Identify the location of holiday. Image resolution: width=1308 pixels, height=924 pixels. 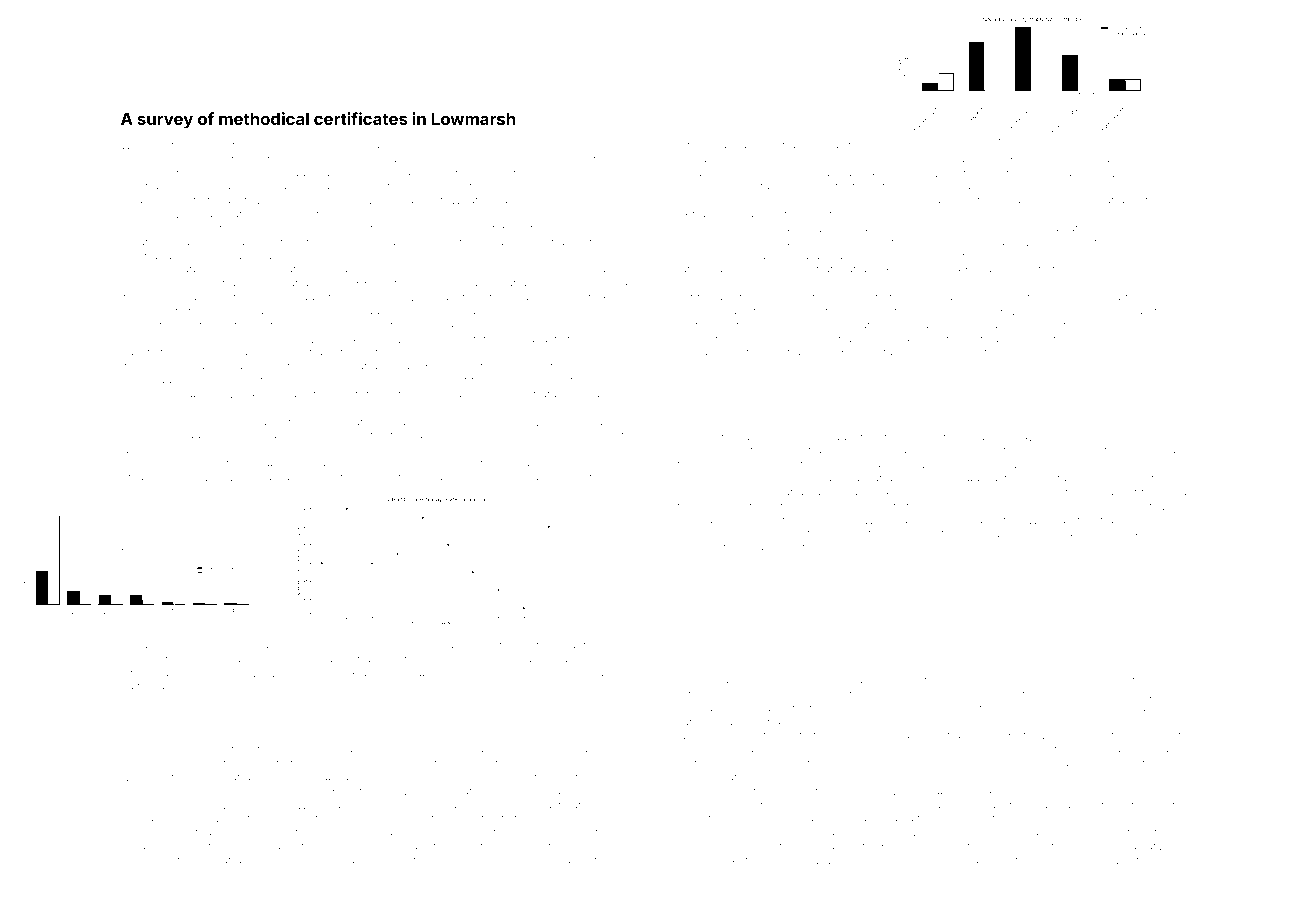
(845, 709).
